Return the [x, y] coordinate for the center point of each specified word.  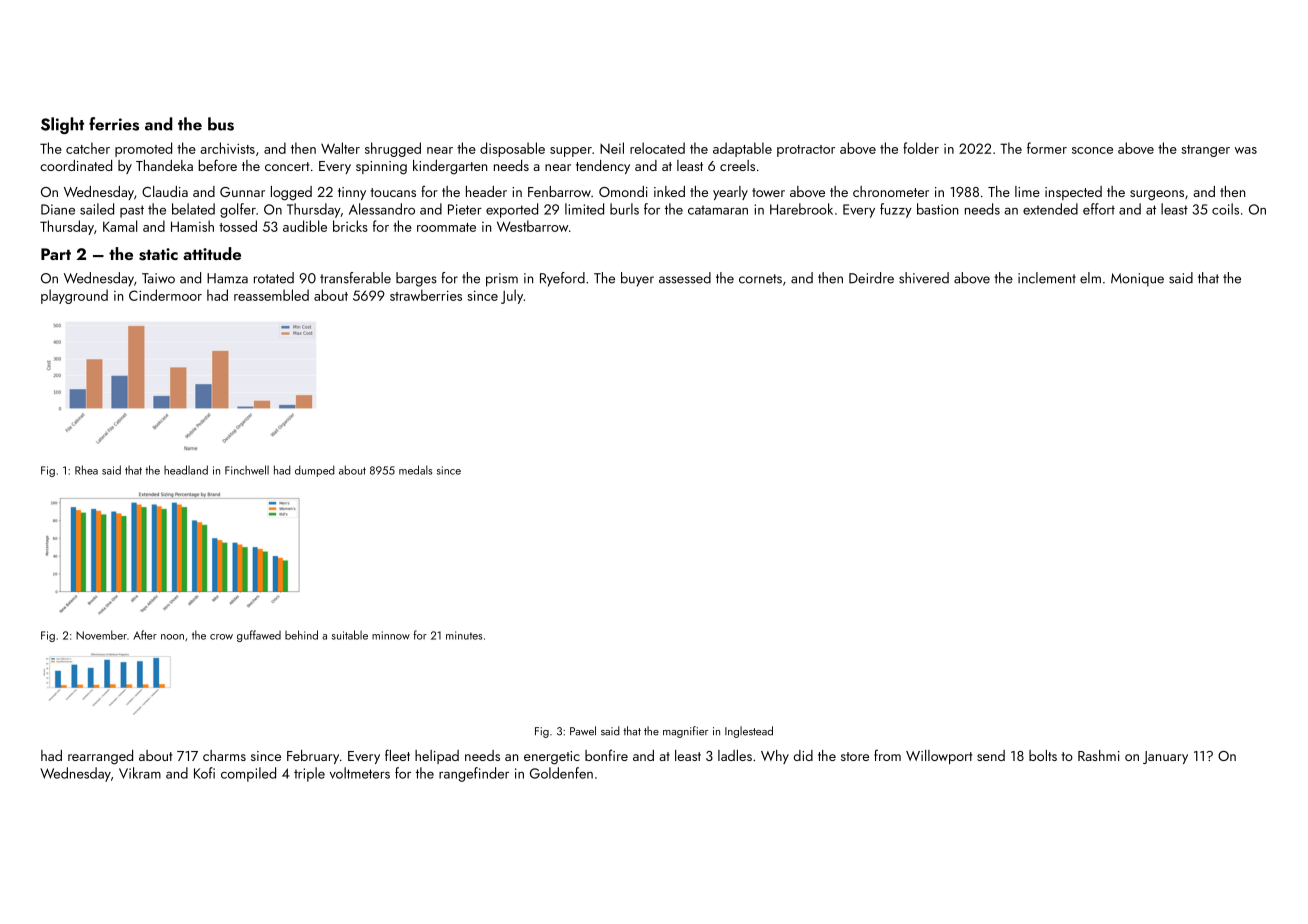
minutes [464, 635]
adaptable [742, 149]
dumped [315, 471]
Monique [1137, 280]
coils [1225, 209]
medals [415, 470]
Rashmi [1099, 755]
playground [74, 296]
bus [221, 124]
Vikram [140, 773]
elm [1090, 278]
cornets [760, 279]
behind [301, 635]
